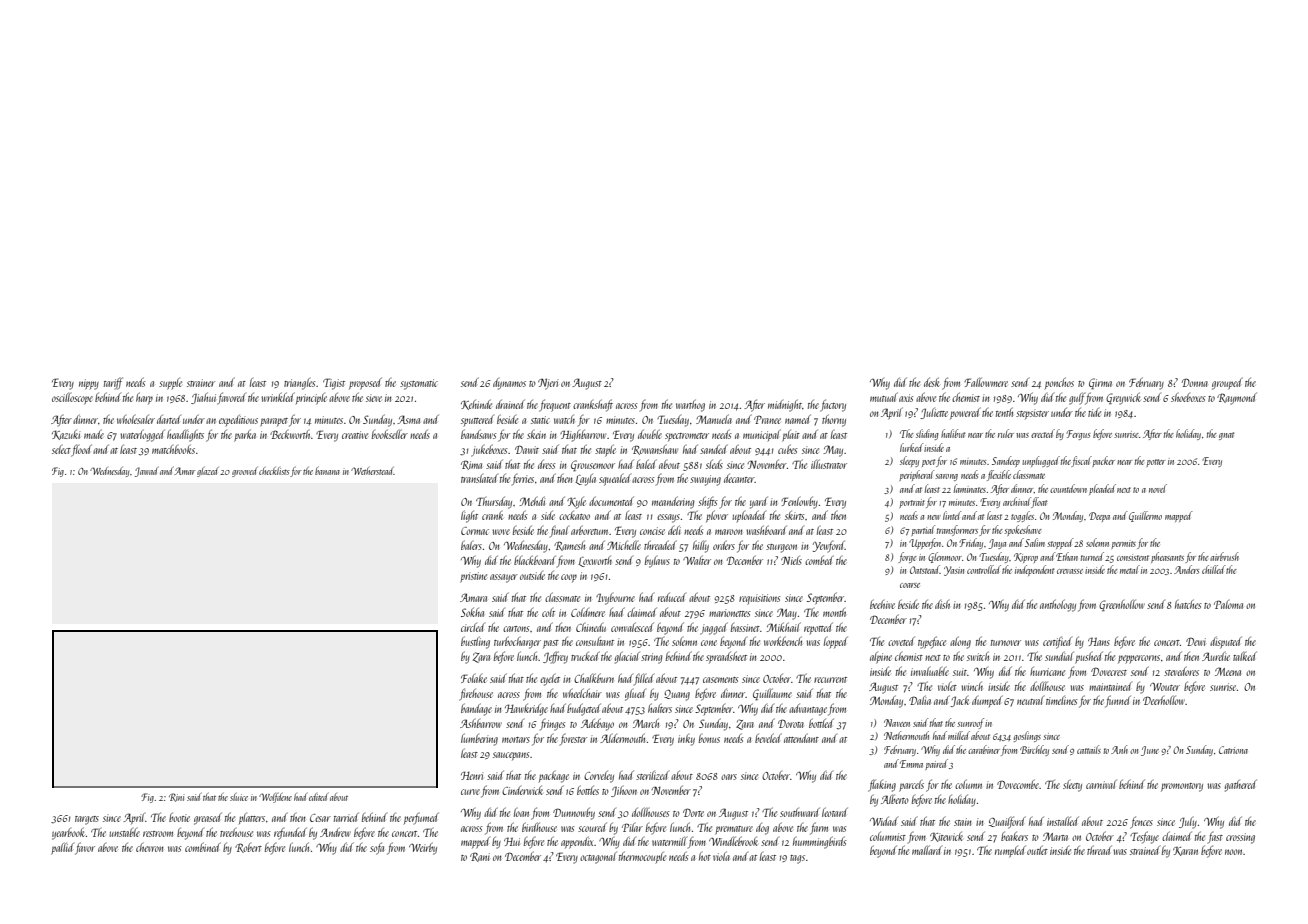 The image size is (1308, 924). What do you see at coordinates (584, 709) in the screenshot?
I see `budgeted` at bounding box center [584, 709].
